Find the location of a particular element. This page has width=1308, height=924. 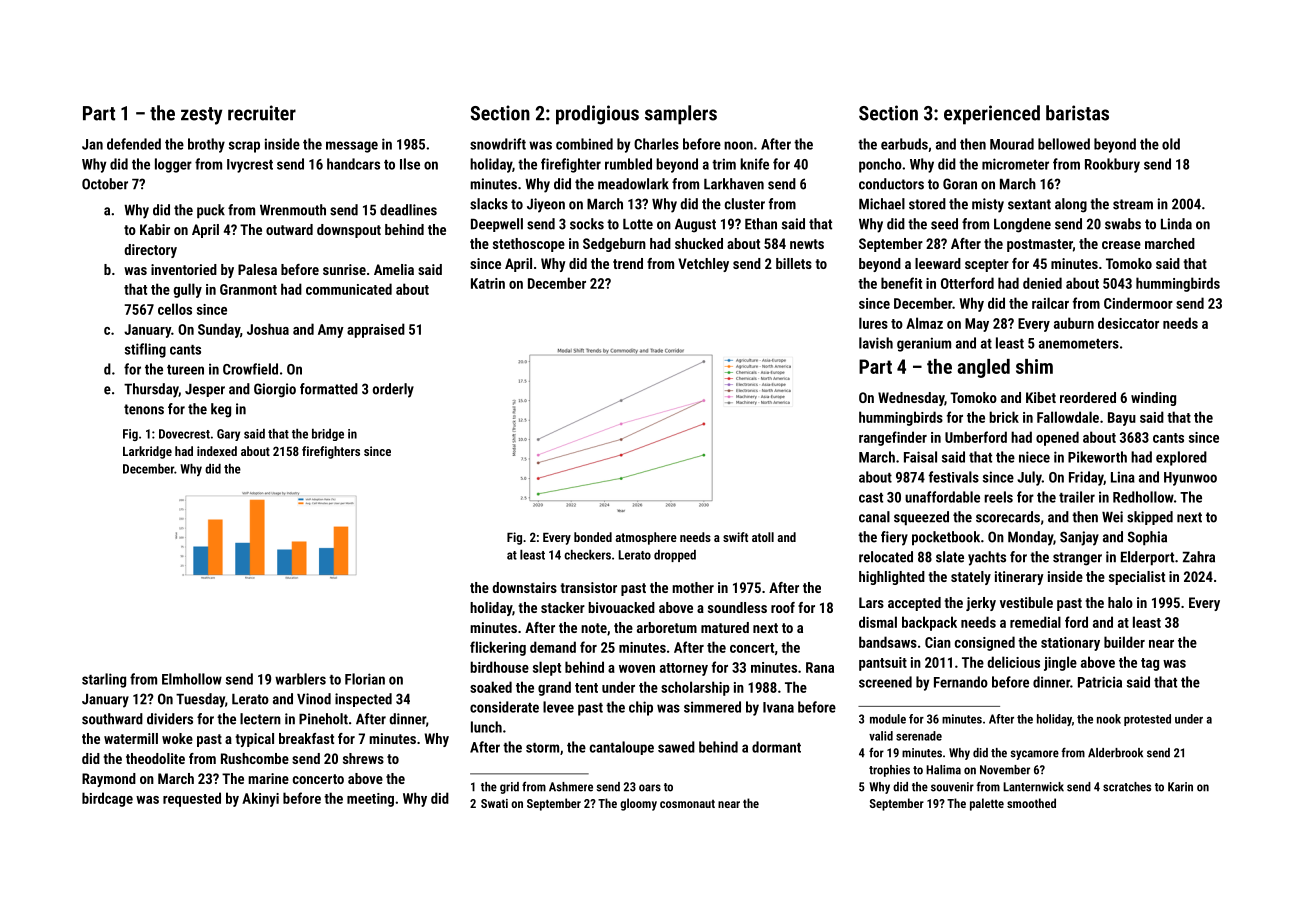

cast is located at coordinates (871, 498).
